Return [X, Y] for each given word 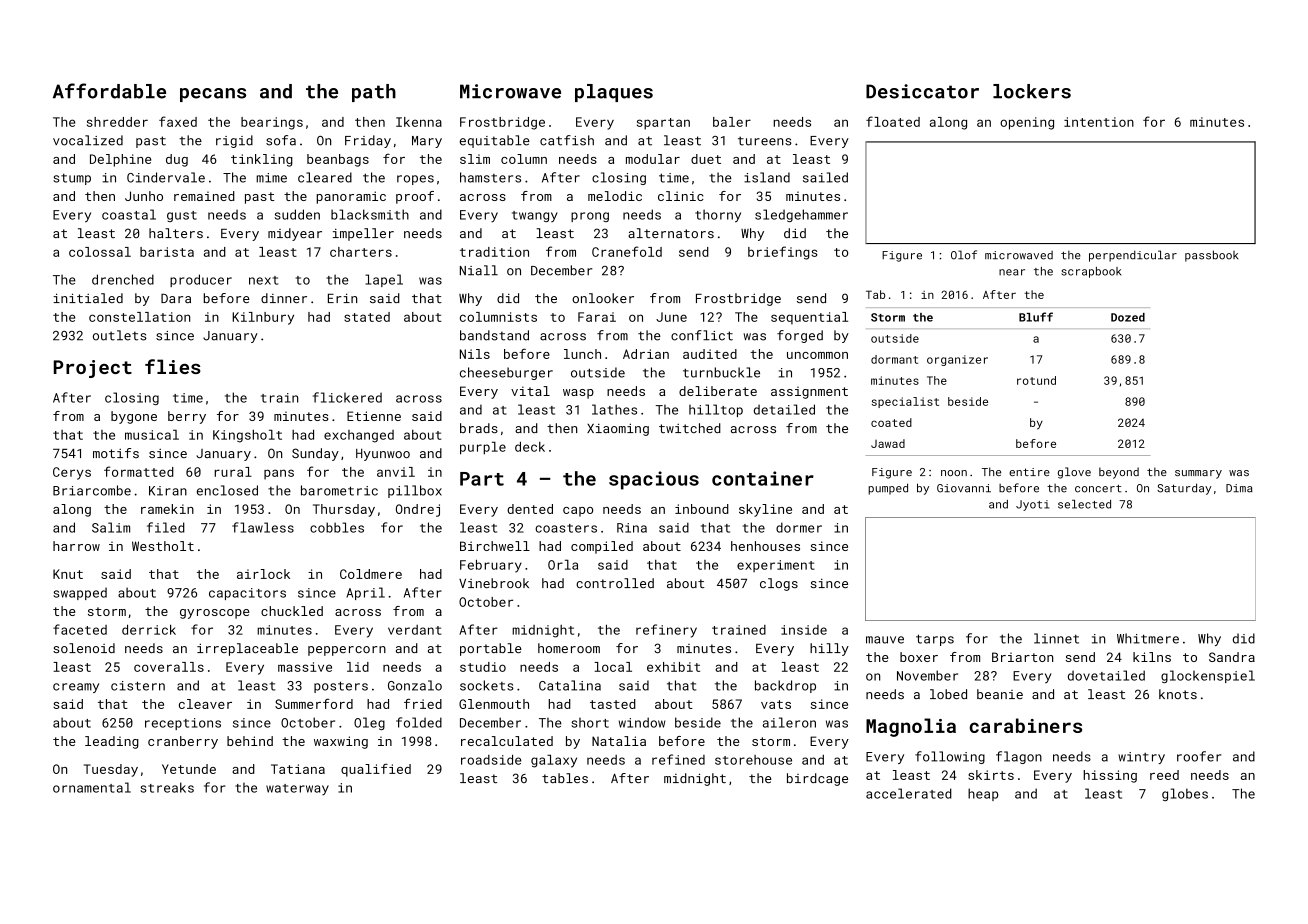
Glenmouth [494, 704]
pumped [888, 489]
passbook [1211, 256]
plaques [614, 93]
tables [565, 778]
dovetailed [1106, 675]
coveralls [169, 667]
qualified [376, 770]
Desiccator [922, 91]
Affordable [109, 91]
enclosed [227, 490]
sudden [297, 214]
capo [578, 512]
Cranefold [627, 251]
